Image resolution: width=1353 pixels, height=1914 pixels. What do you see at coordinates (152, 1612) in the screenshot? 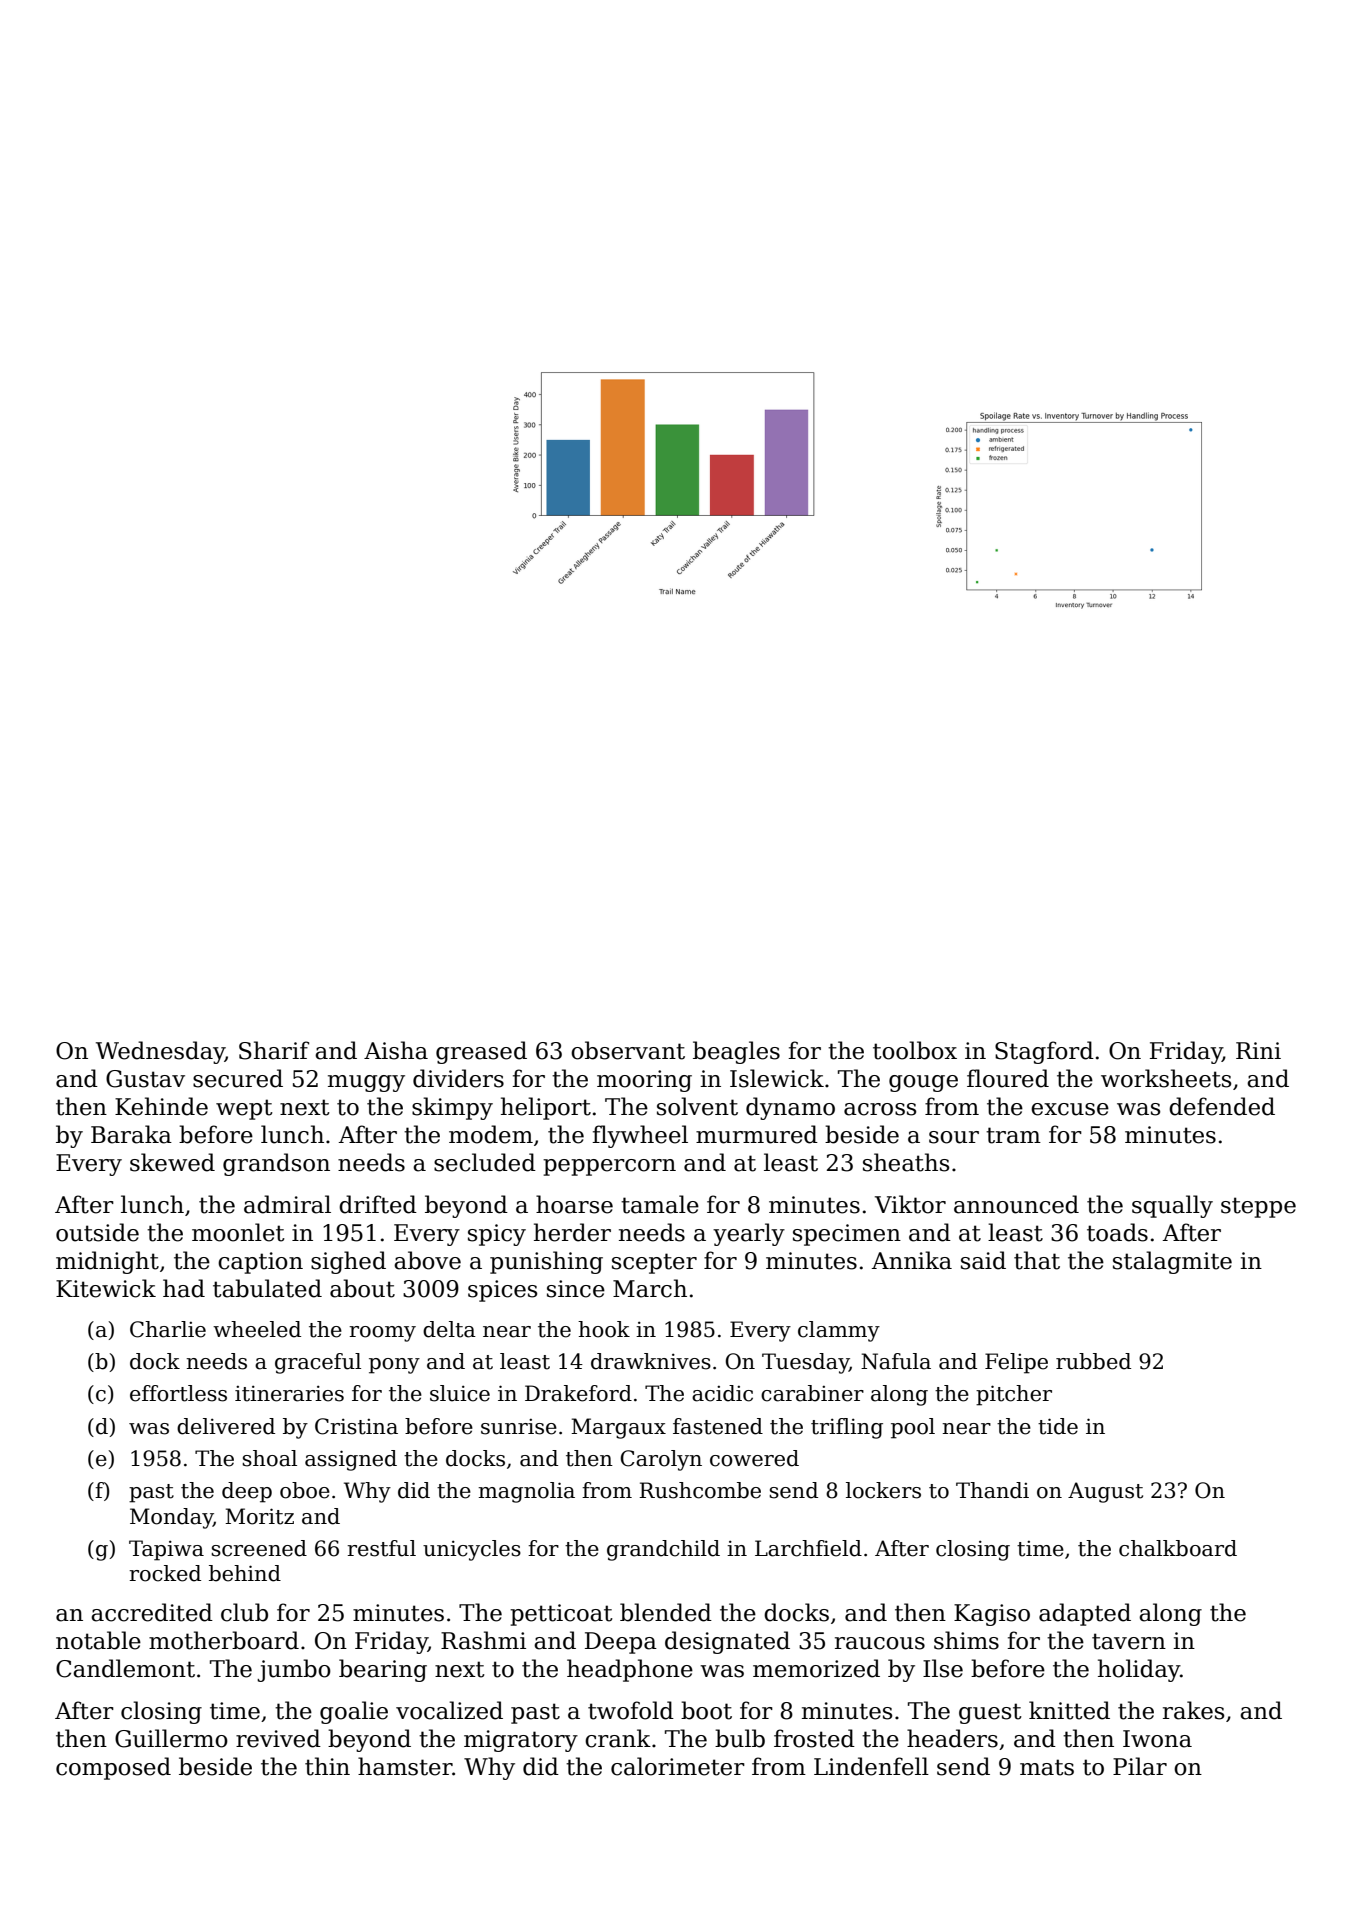
I see `accredited` at bounding box center [152, 1612].
